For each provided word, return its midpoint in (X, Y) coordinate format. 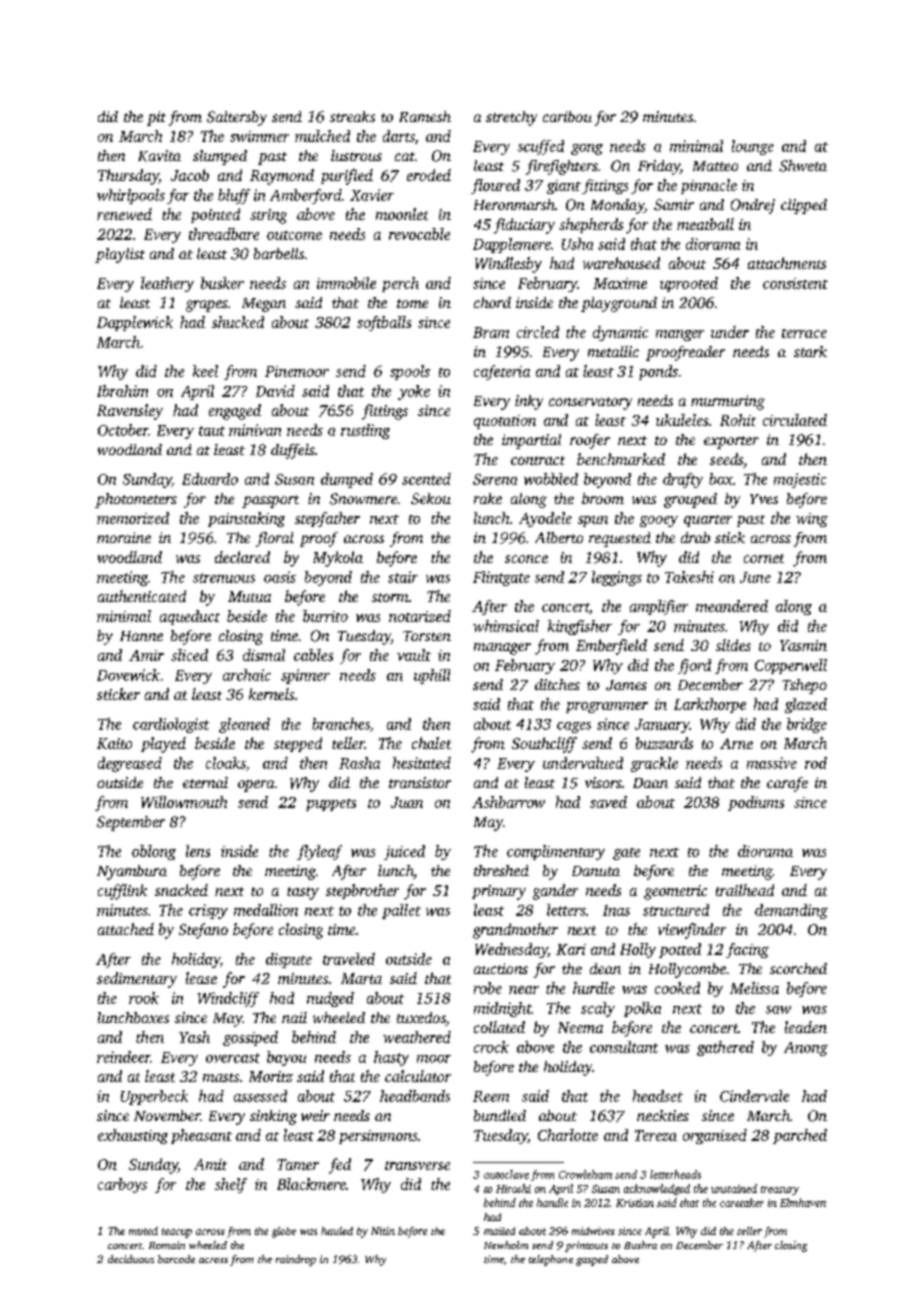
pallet (401, 911)
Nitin (383, 1231)
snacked (181, 890)
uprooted (689, 284)
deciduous (131, 1259)
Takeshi (689, 577)
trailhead (745, 890)
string (268, 216)
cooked (677, 988)
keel (205, 371)
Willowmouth (184, 802)
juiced (404, 852)
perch (400, 284)
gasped (592, 1260)
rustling (365, 431)
